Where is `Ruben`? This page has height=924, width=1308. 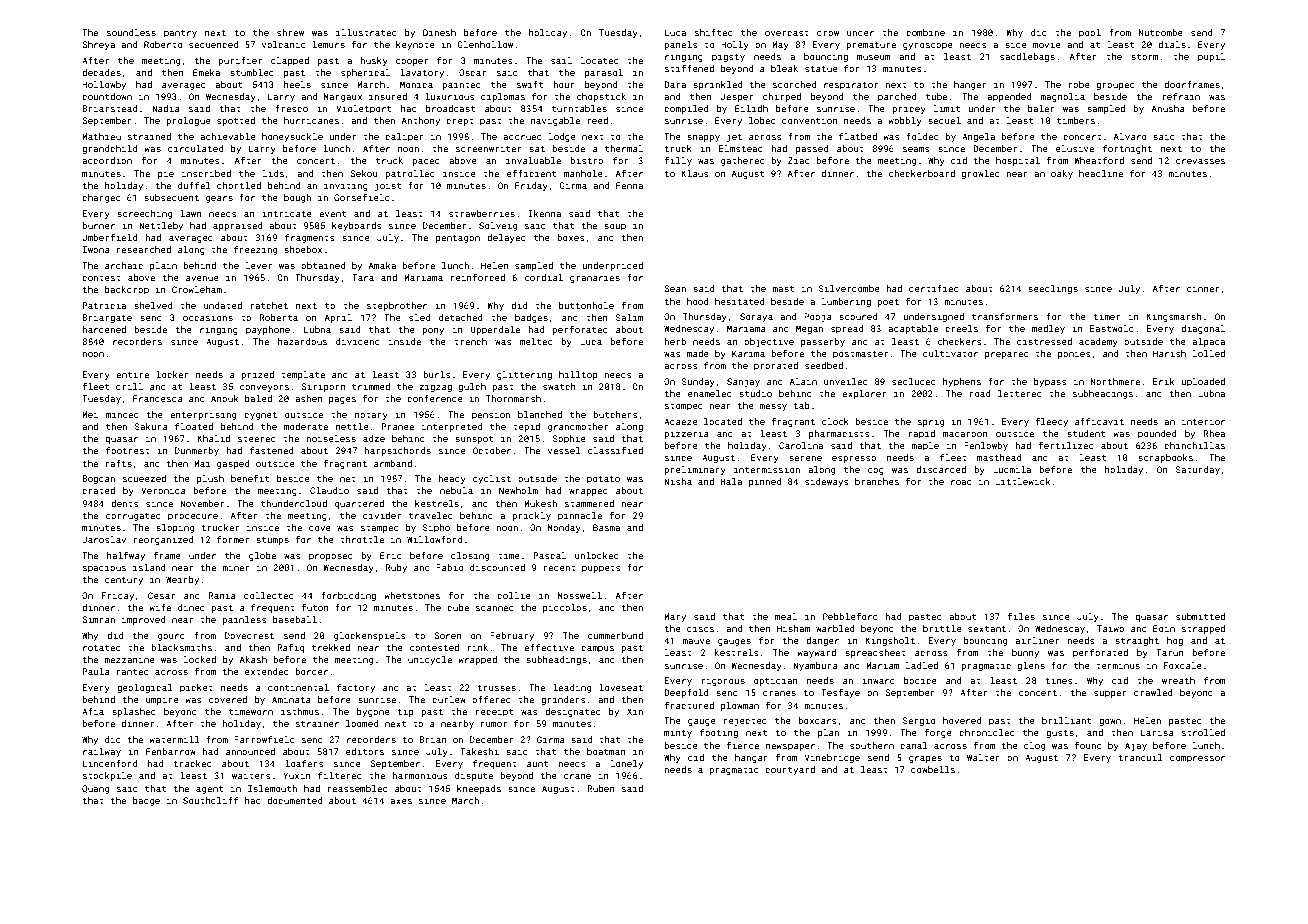 Ruben is located at coordinates (601, 788).
